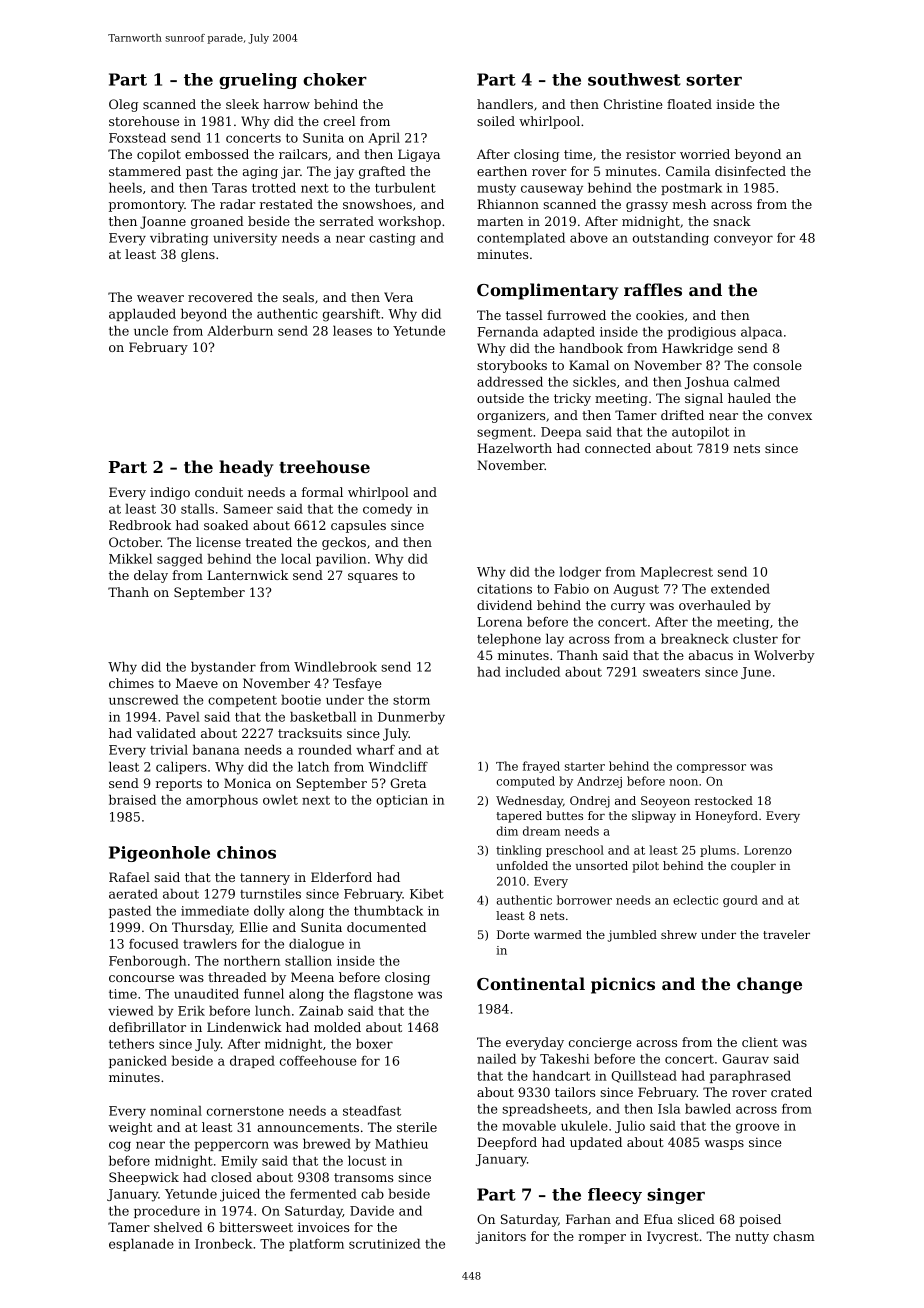 Image resolution: width=924 pixels, height=1308 pixels. Describe the element at coordinates (531, 983) in the screenshot. I see `Continental` at that location.
